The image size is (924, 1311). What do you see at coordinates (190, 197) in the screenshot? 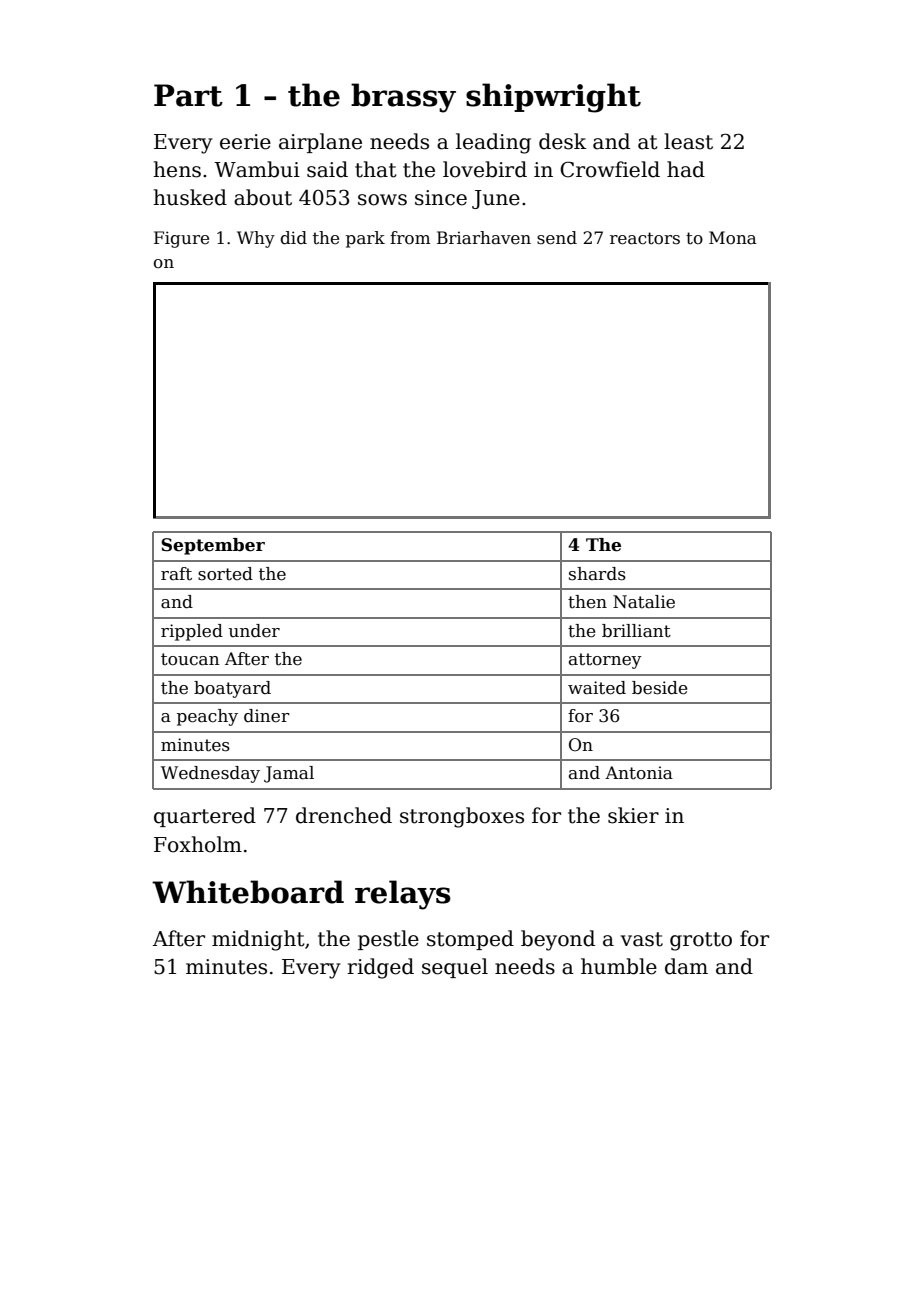
I see `husked` at bounding box center [190, 197].
